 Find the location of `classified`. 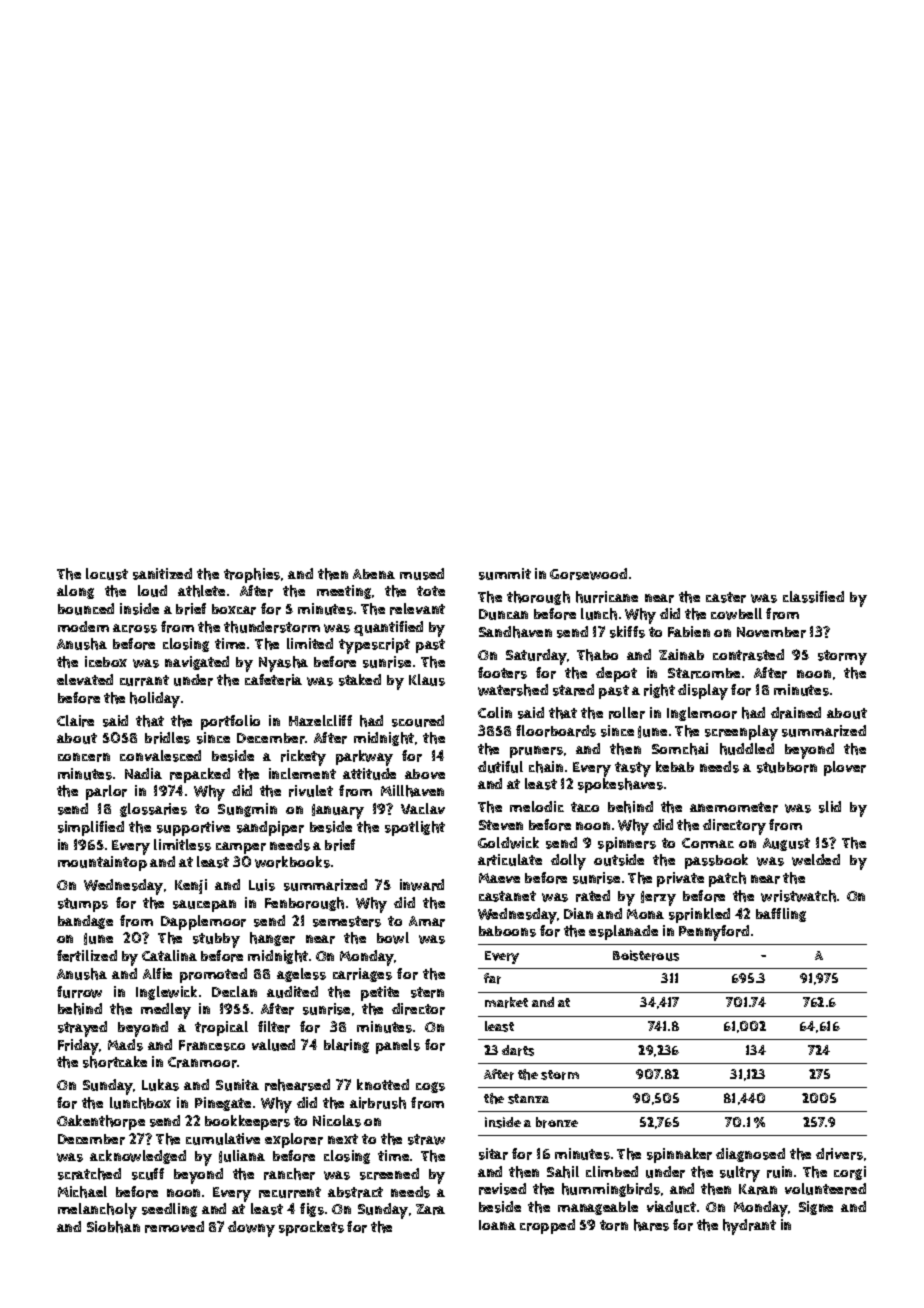

classified is located at coordinates (813, 597).
